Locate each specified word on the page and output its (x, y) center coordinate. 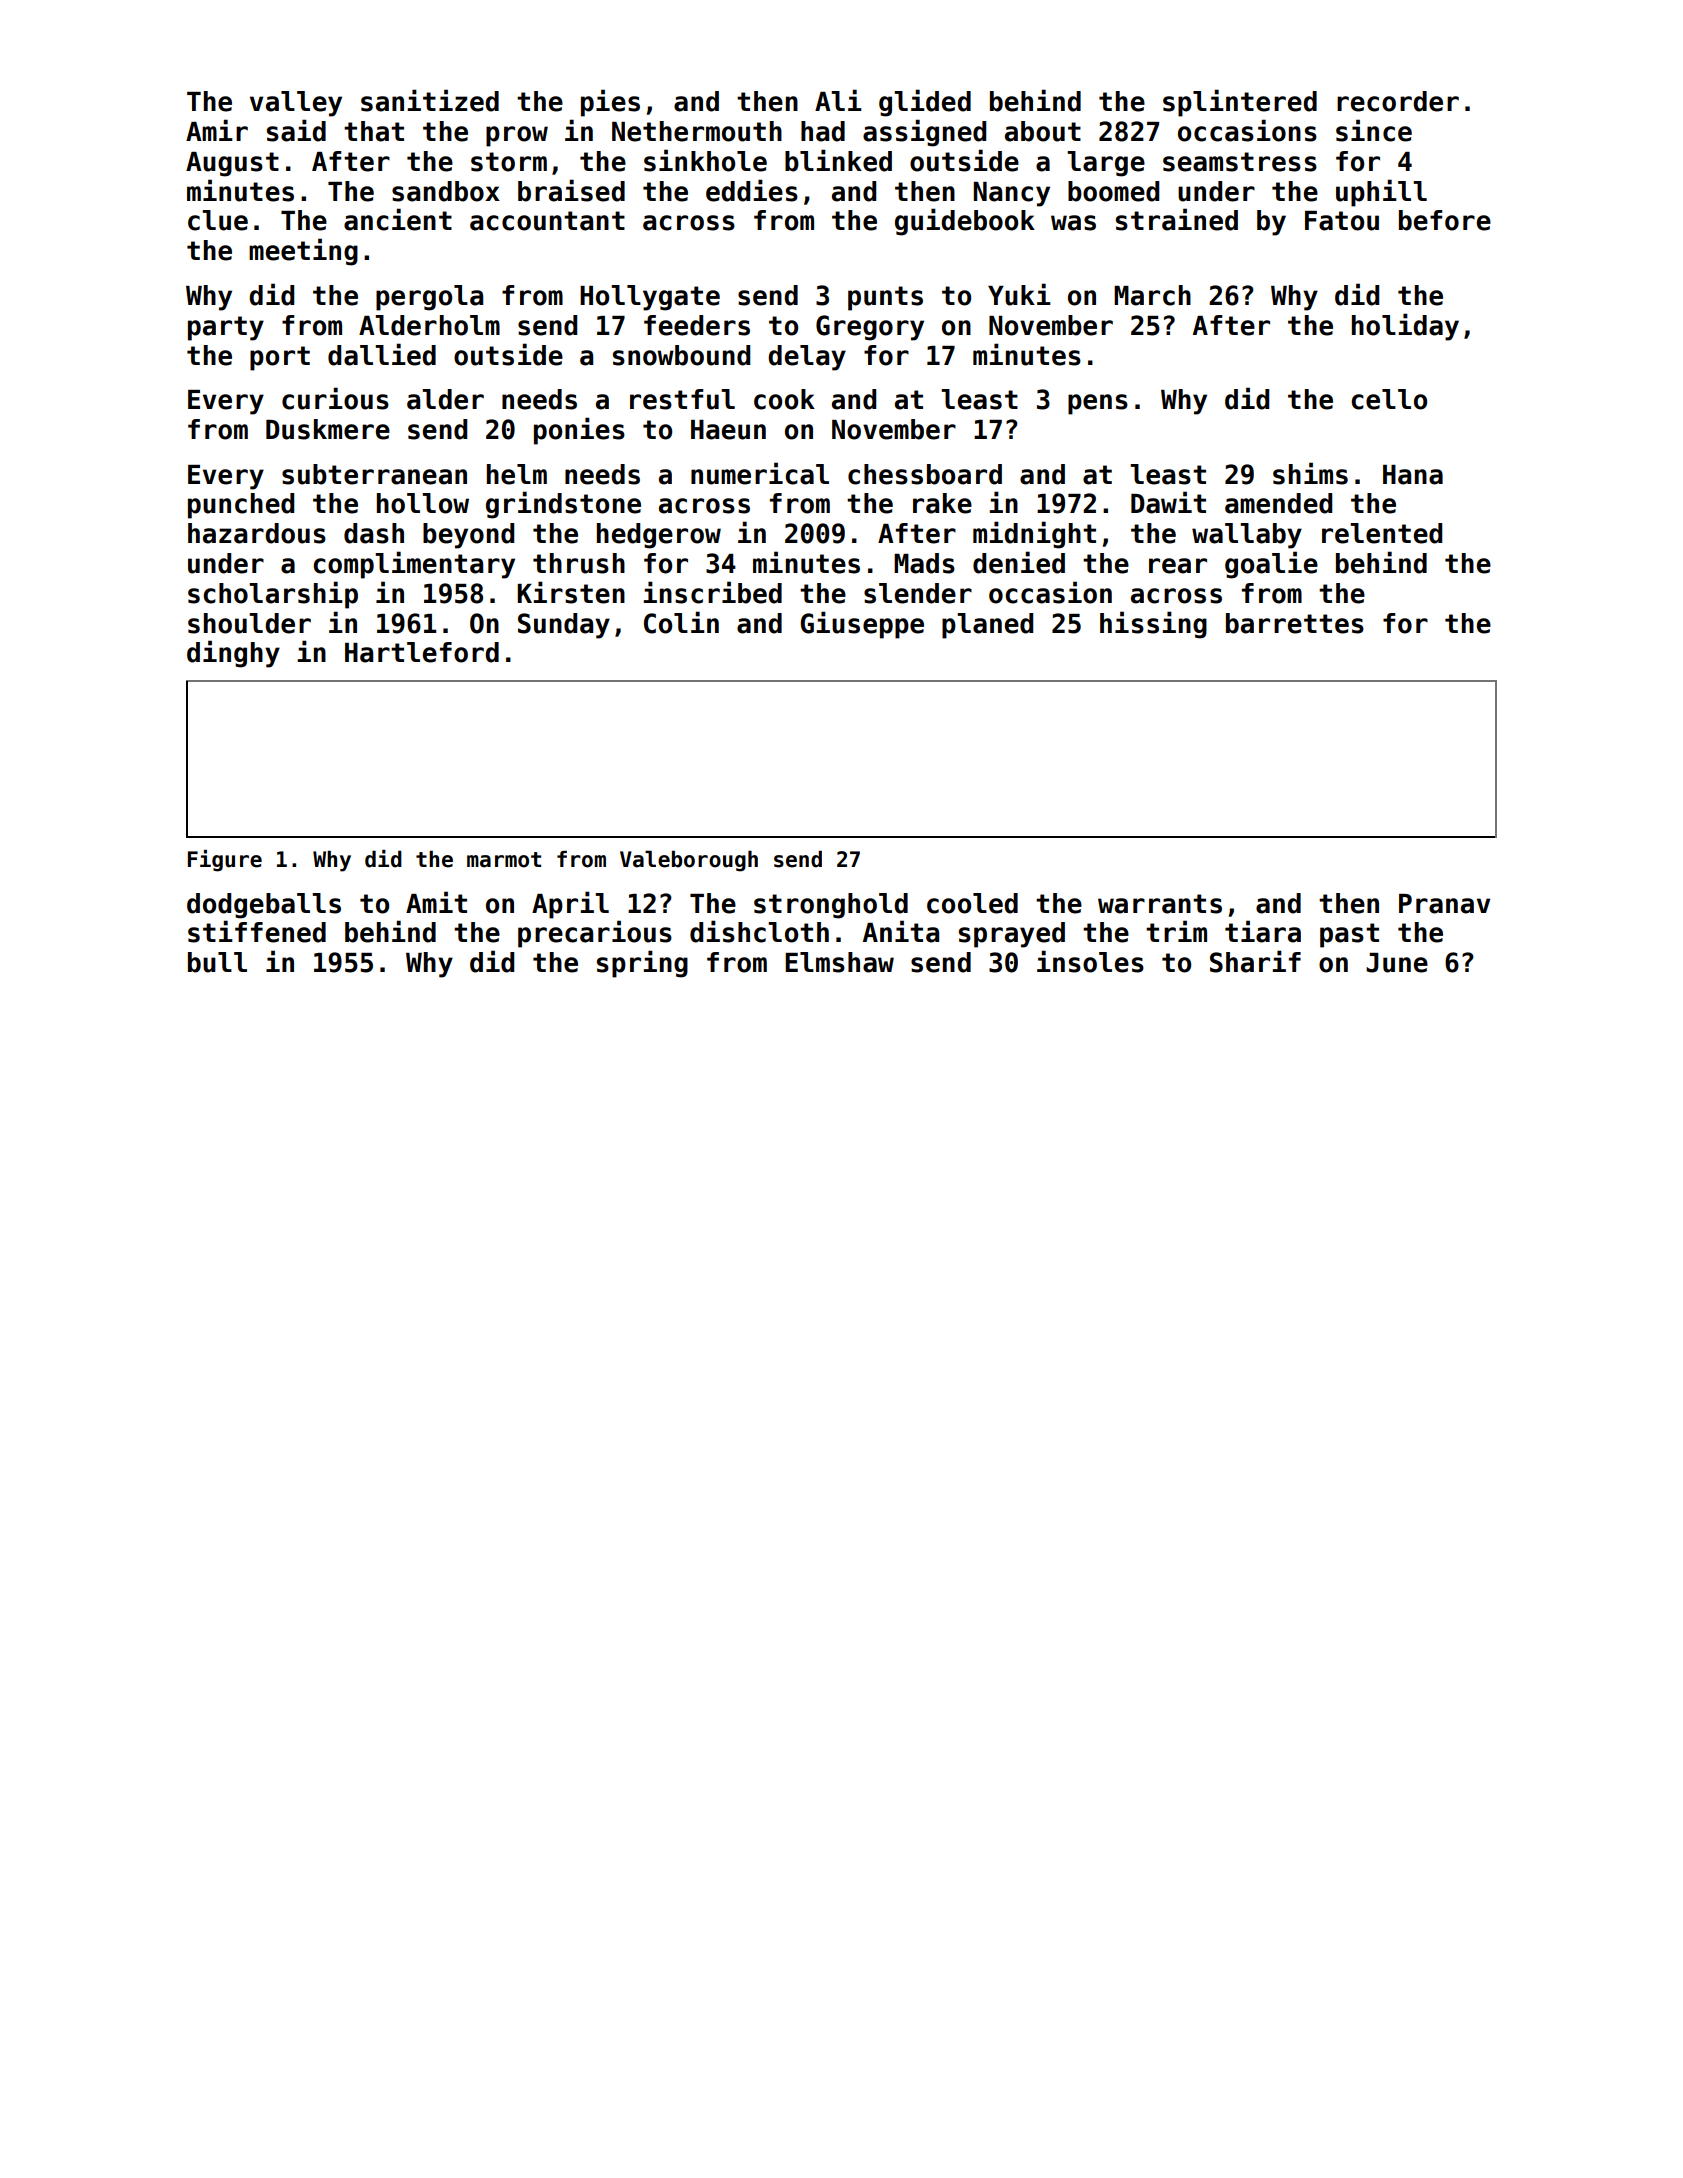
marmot (504, 860)
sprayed (1012, 935)
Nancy (1012, 194)
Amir (217, 130)
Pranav (1444, 904)
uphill (1381, 193)
